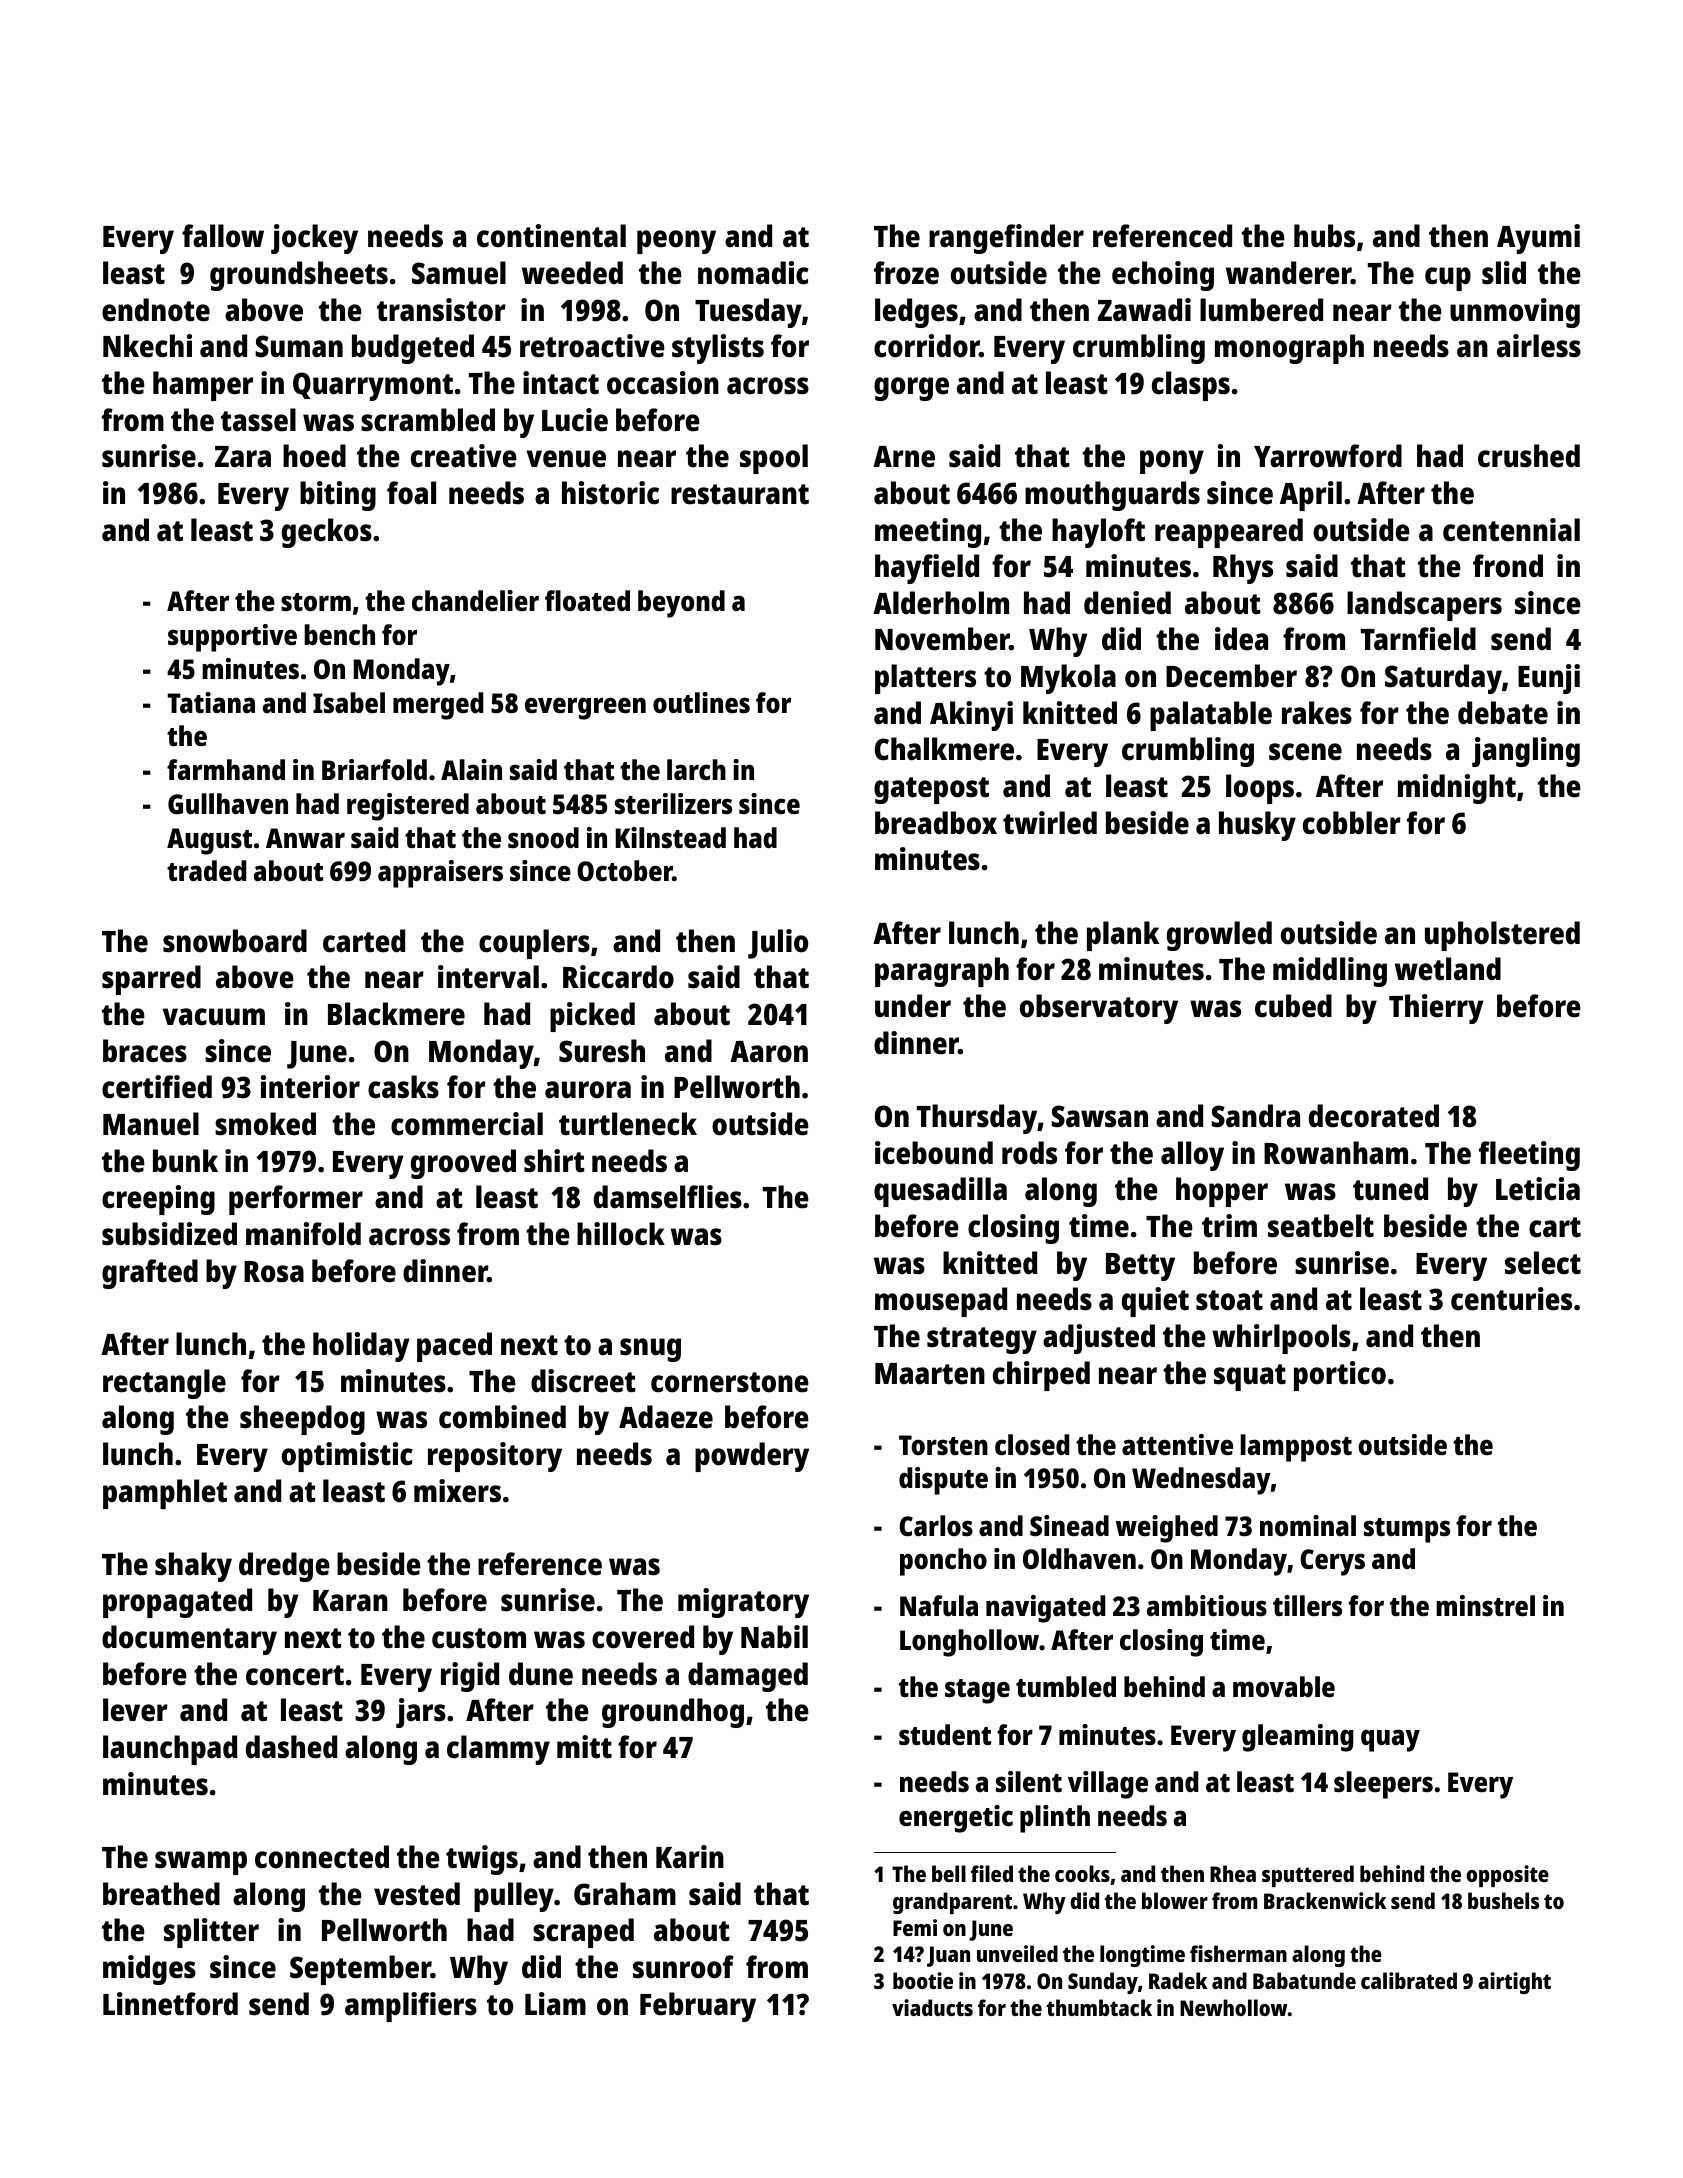  I want to click on interval, so click(488, 977).
